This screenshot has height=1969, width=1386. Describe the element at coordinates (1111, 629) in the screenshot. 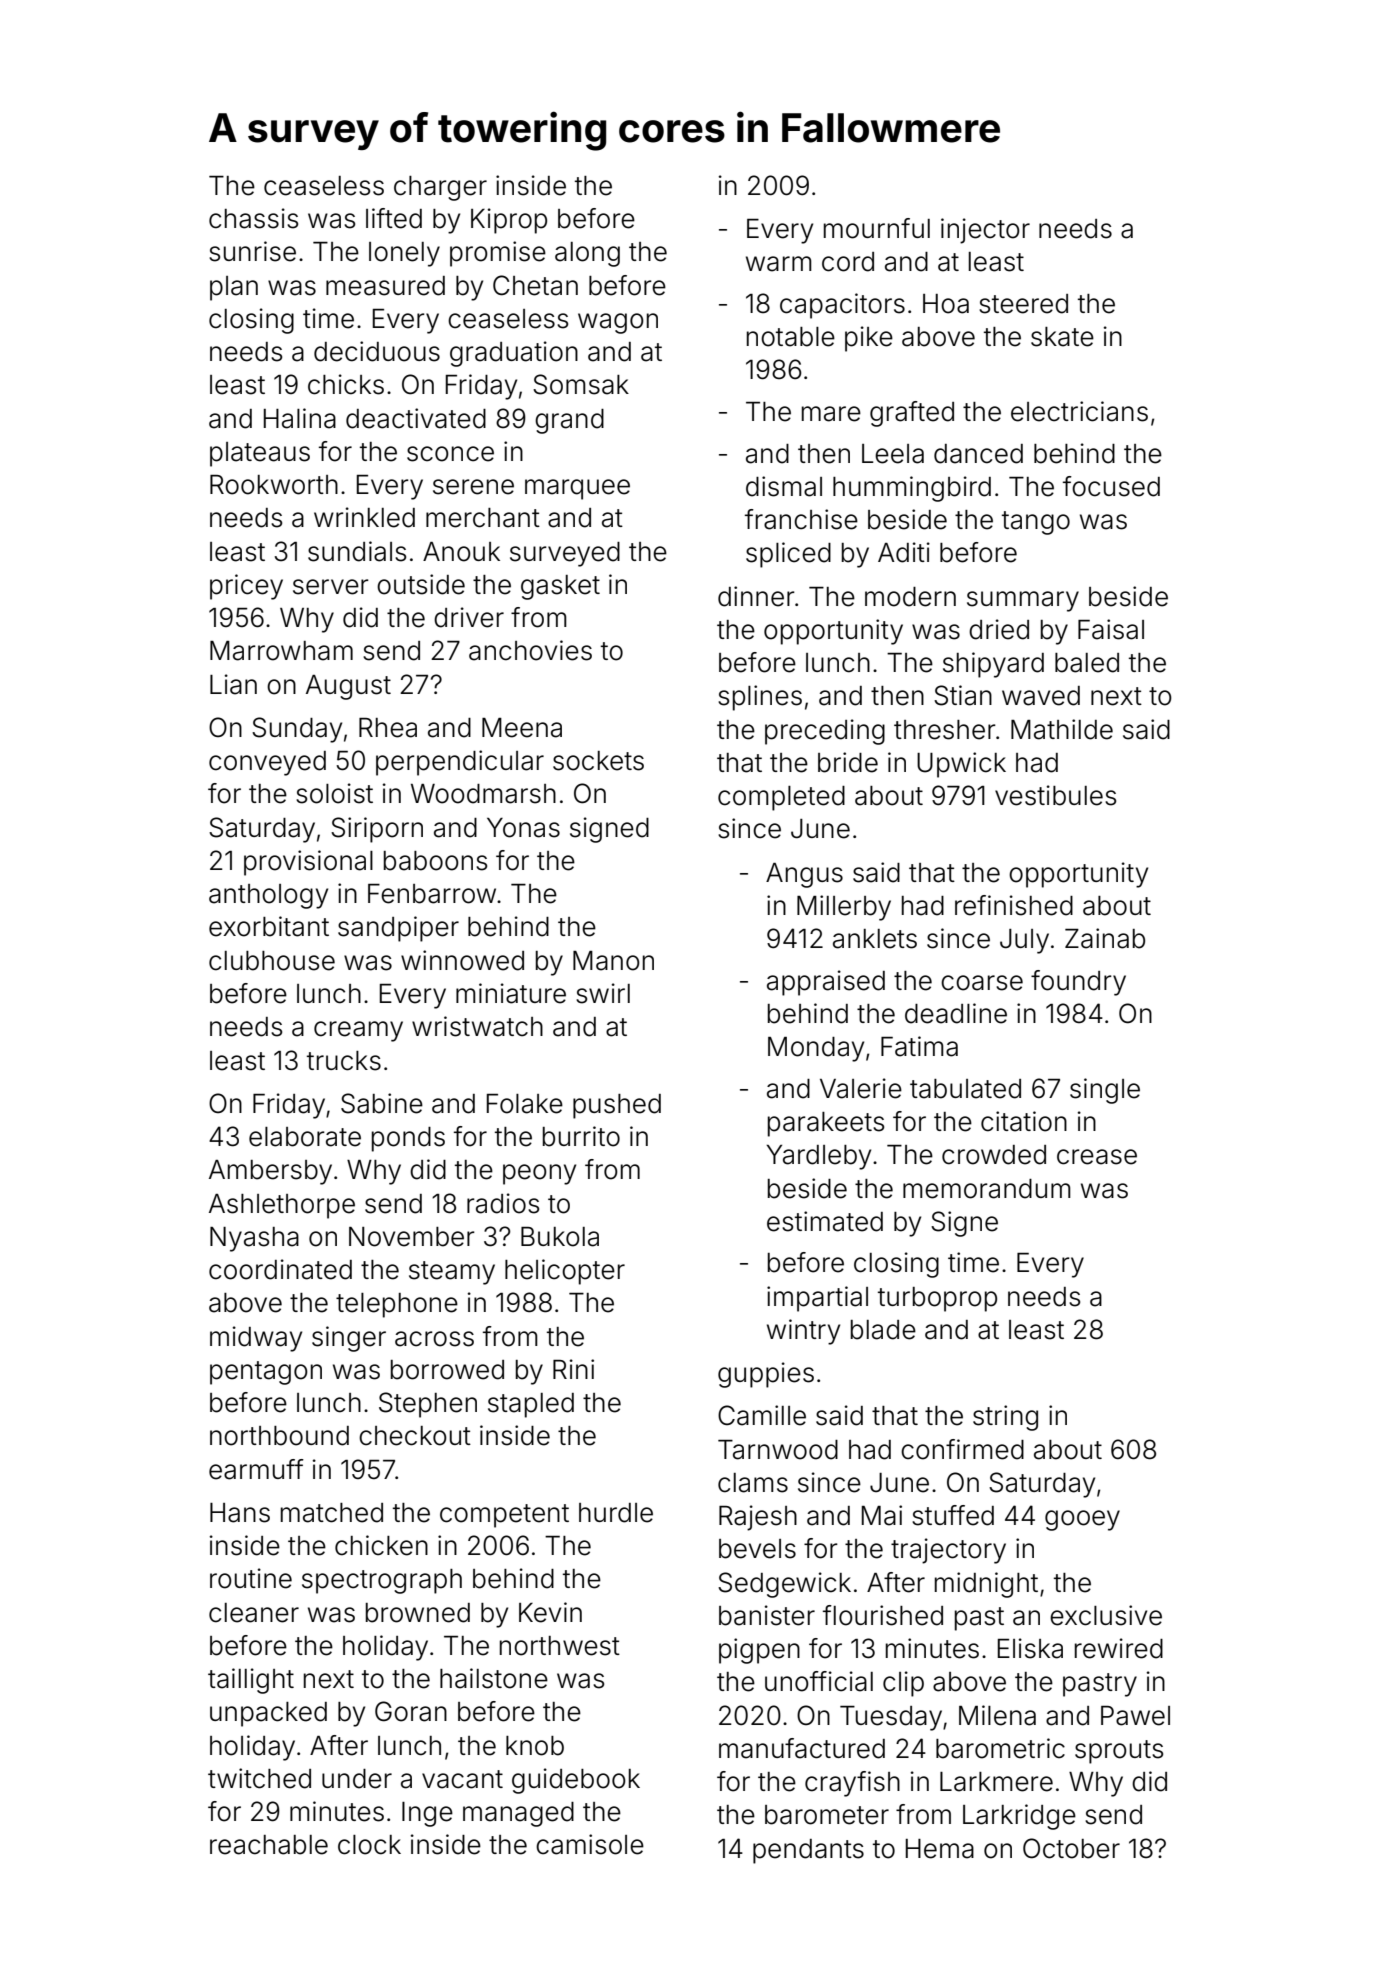

I see `Faisal` at that location.
